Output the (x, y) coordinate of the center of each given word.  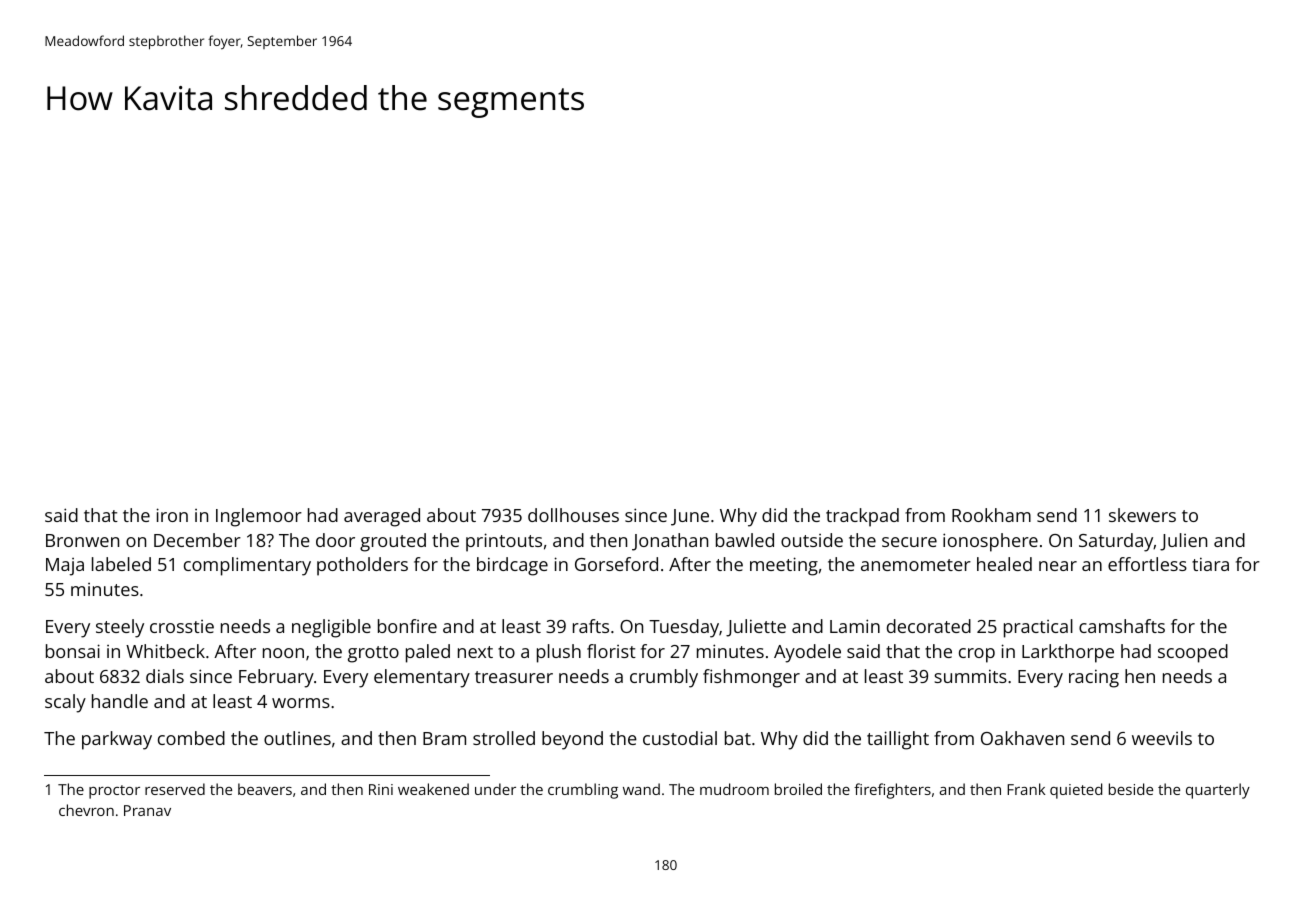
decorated (929, 626)
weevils (1162, 738)
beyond (572, 740)
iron (172, 515)
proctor (114, 792)
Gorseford (616, 564)
